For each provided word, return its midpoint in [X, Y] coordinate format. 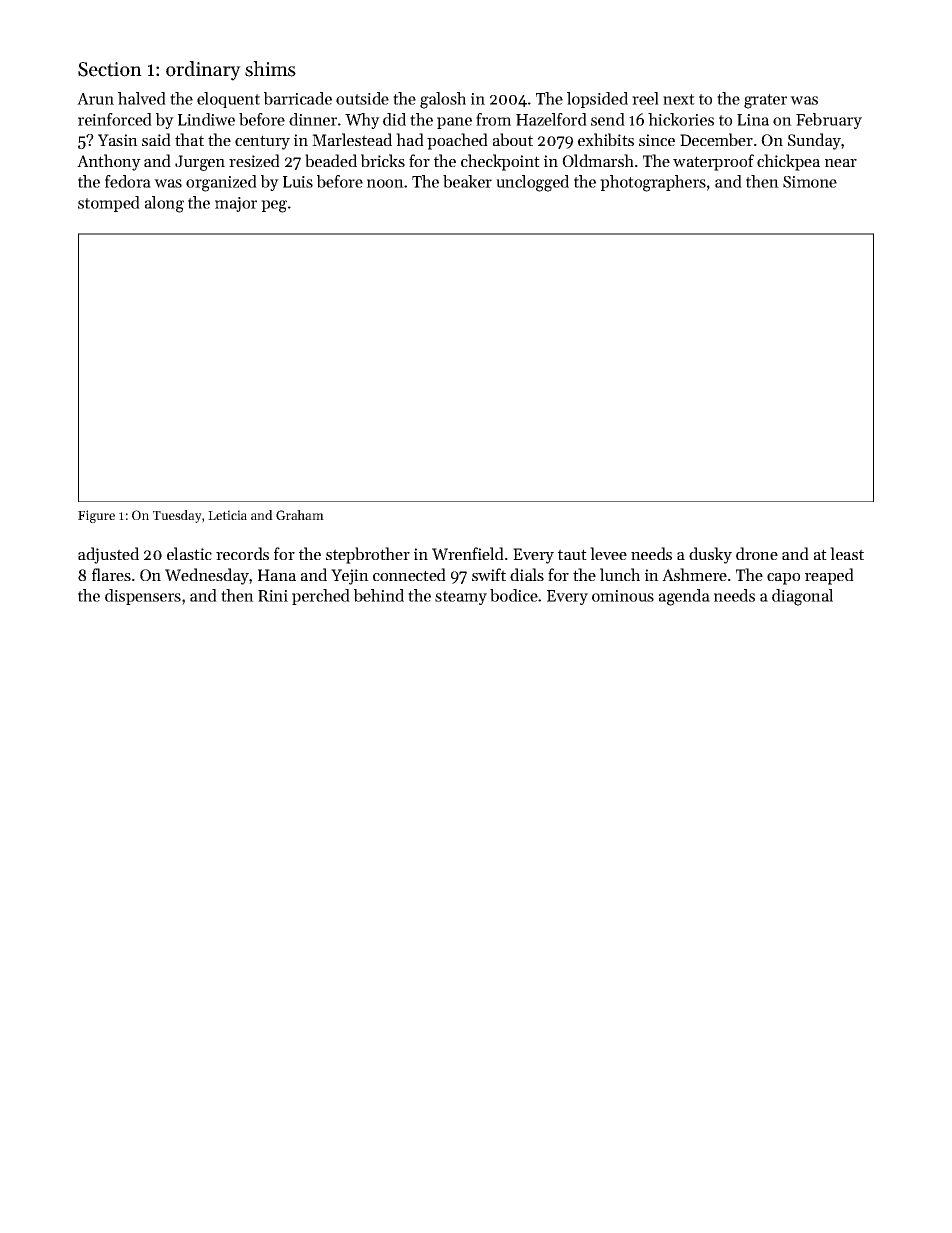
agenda [684, 597]
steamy [461, 598]
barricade [298, 98]
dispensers [143, 597]
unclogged [532, 183]
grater [765, 101]
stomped [109, 204]
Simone [810, 182]
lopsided [597, 100]
